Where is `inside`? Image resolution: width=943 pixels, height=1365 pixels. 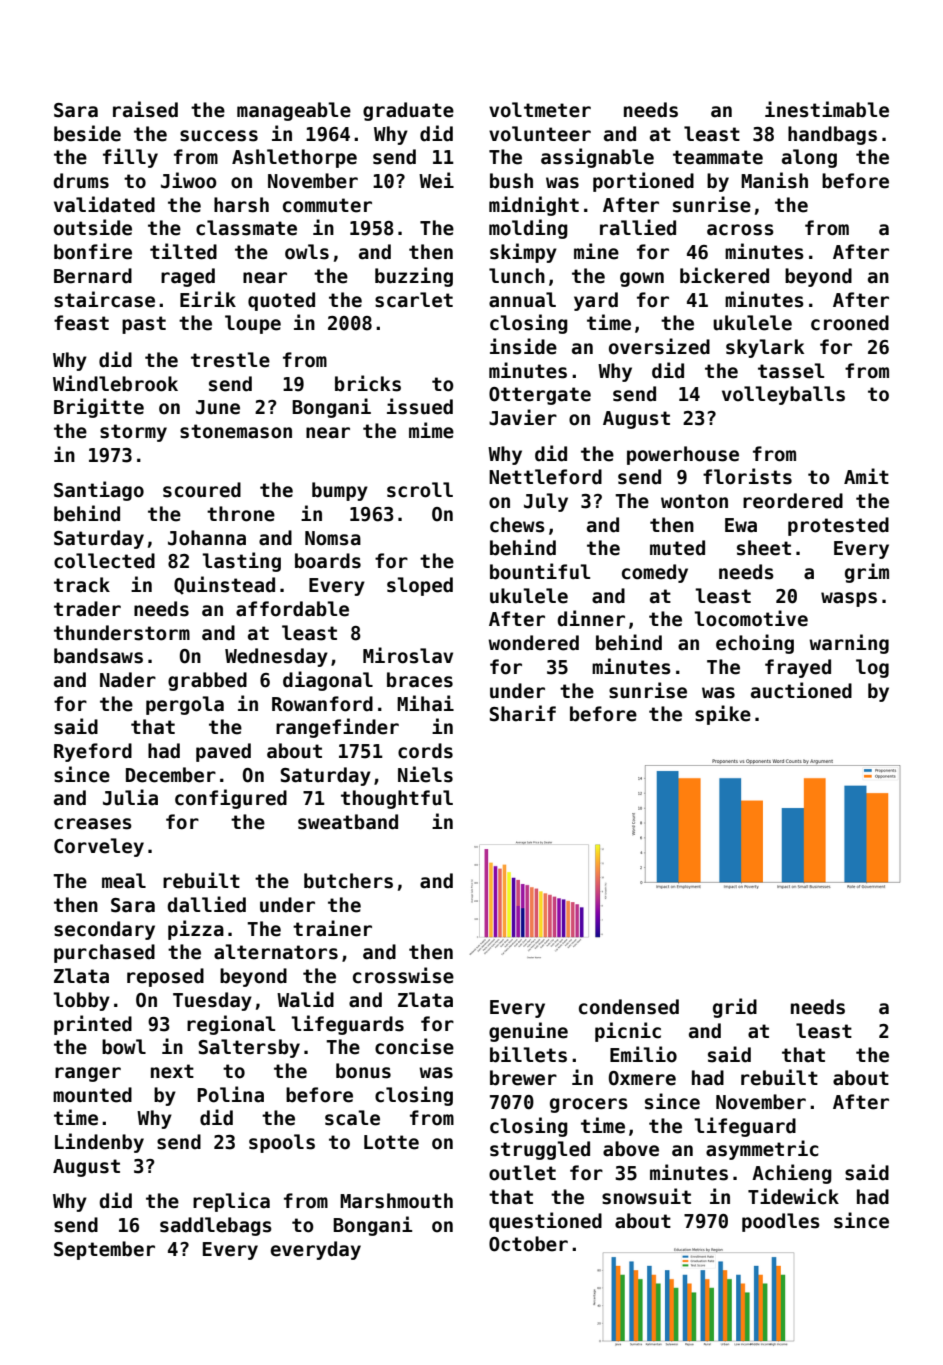
inside is located at coordinates (523, 346).
